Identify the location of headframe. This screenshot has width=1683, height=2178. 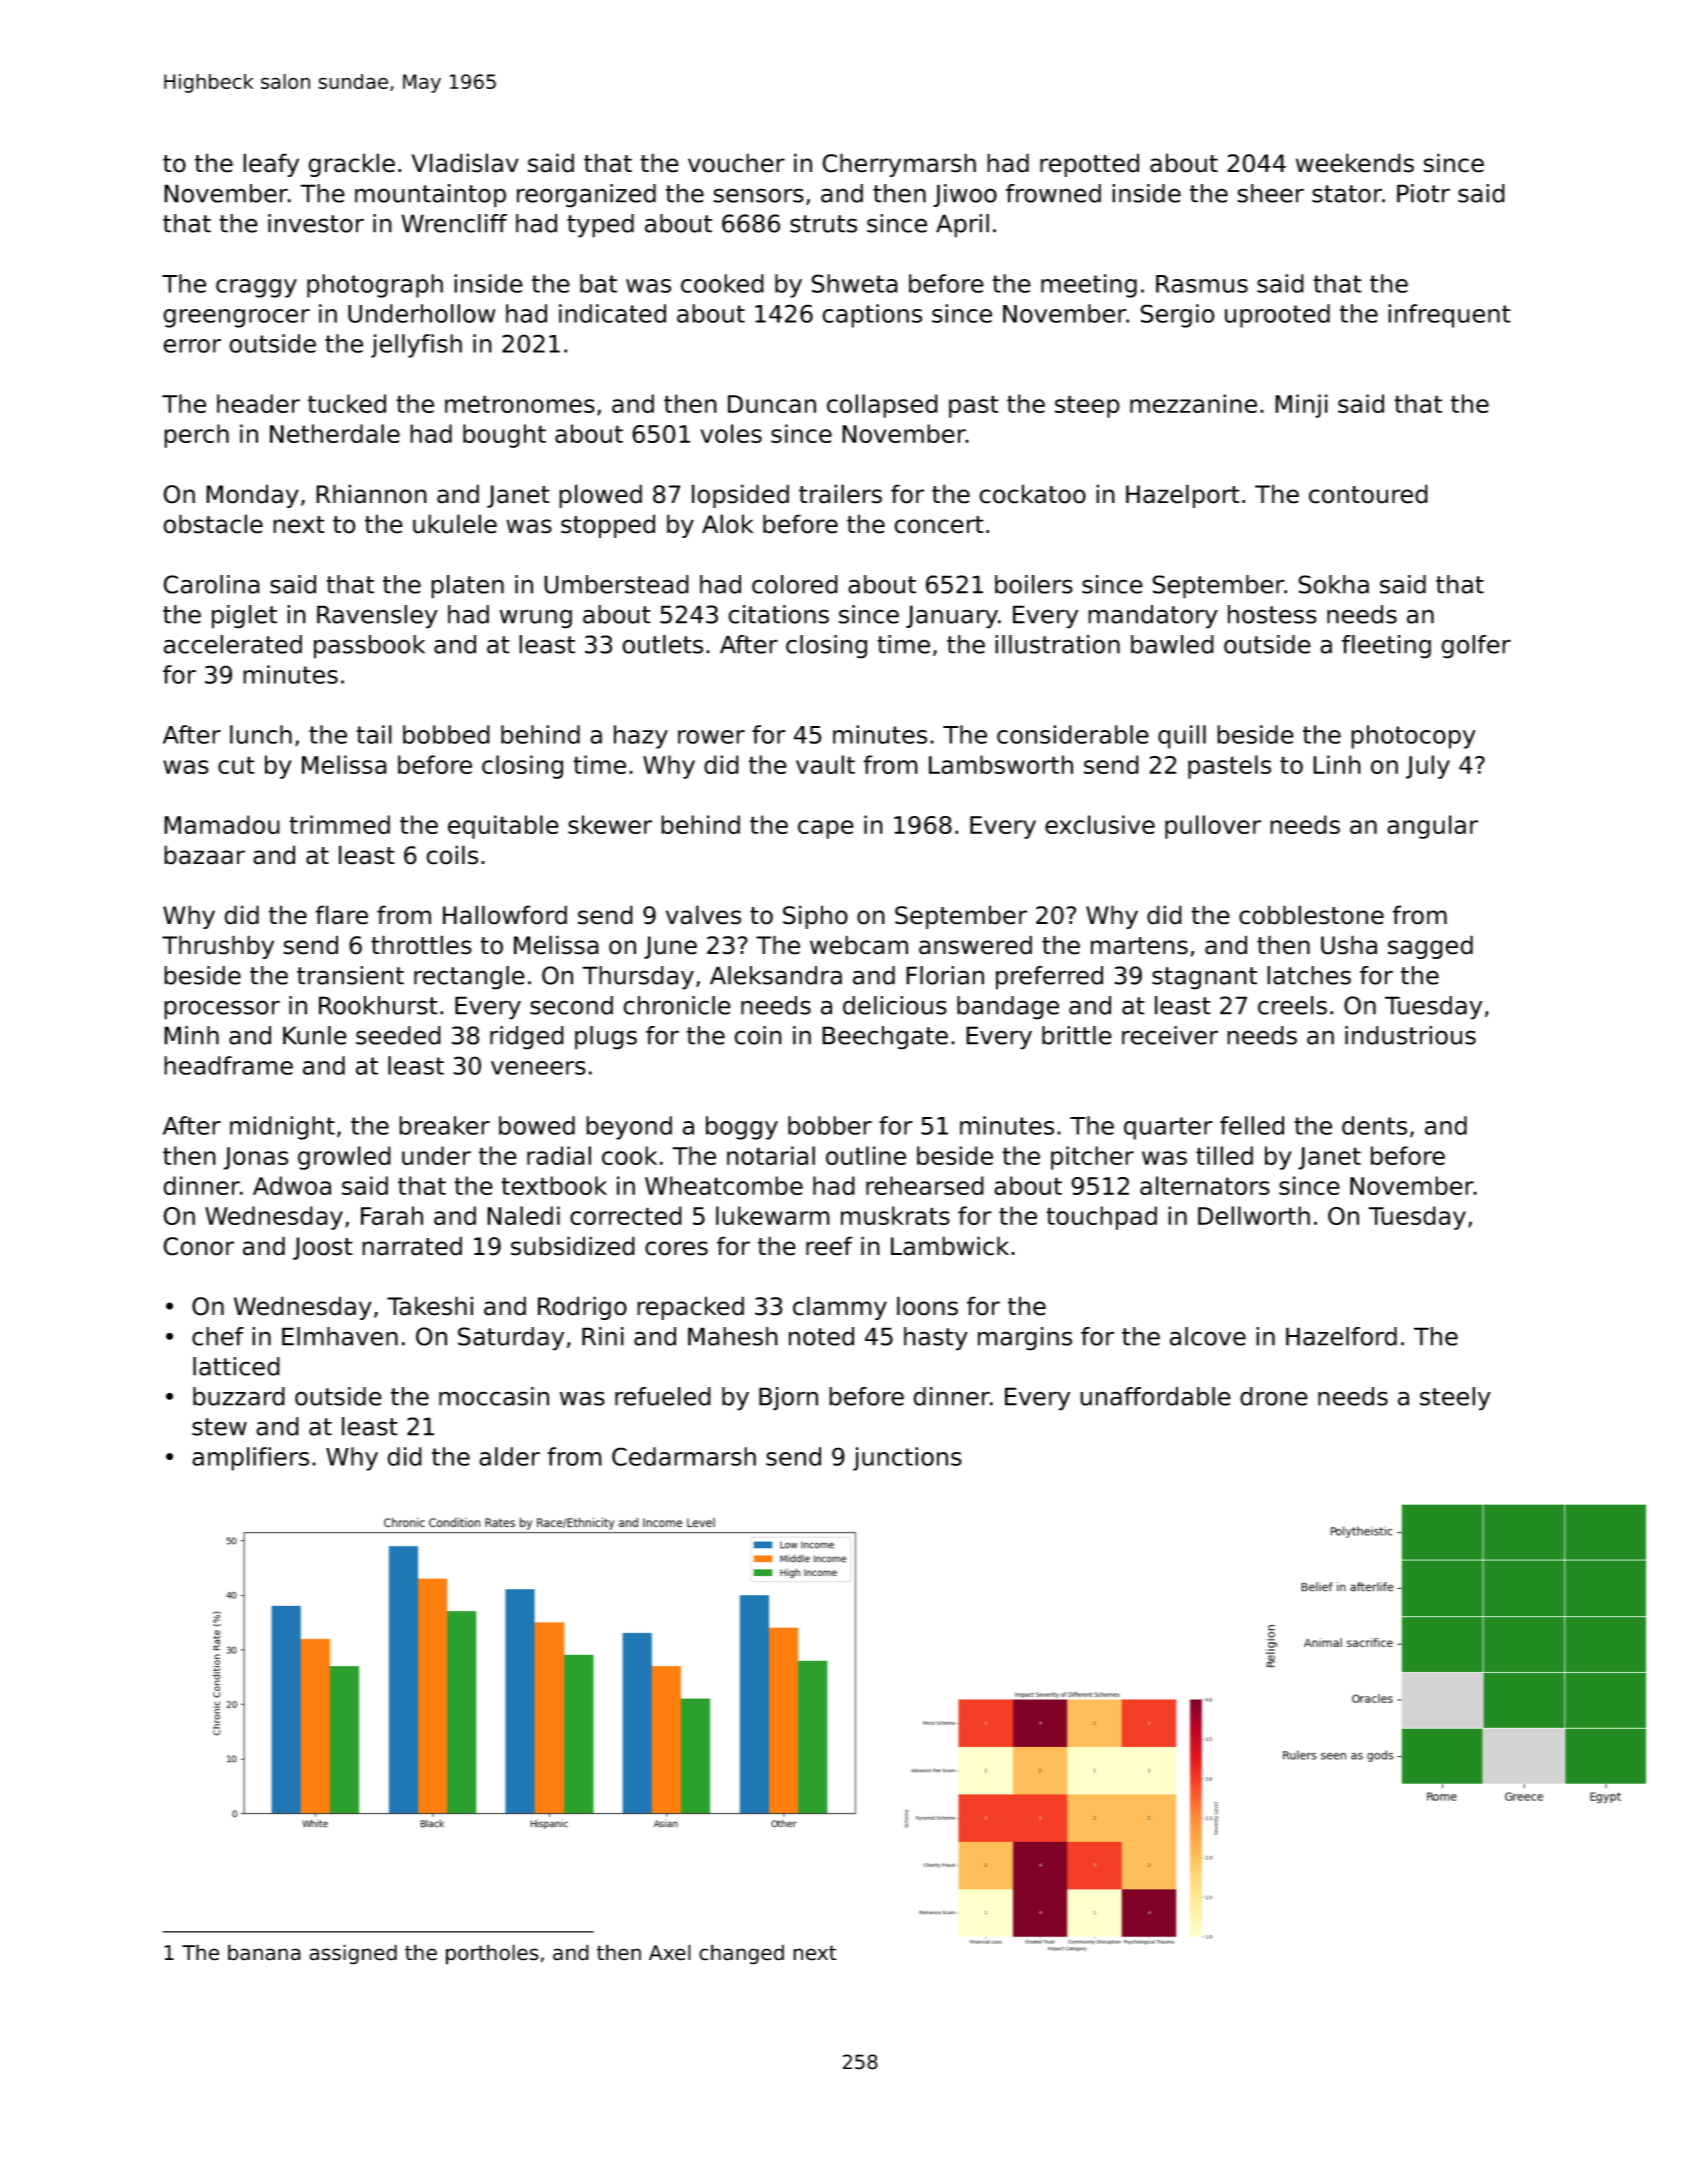
(228, 1065).
